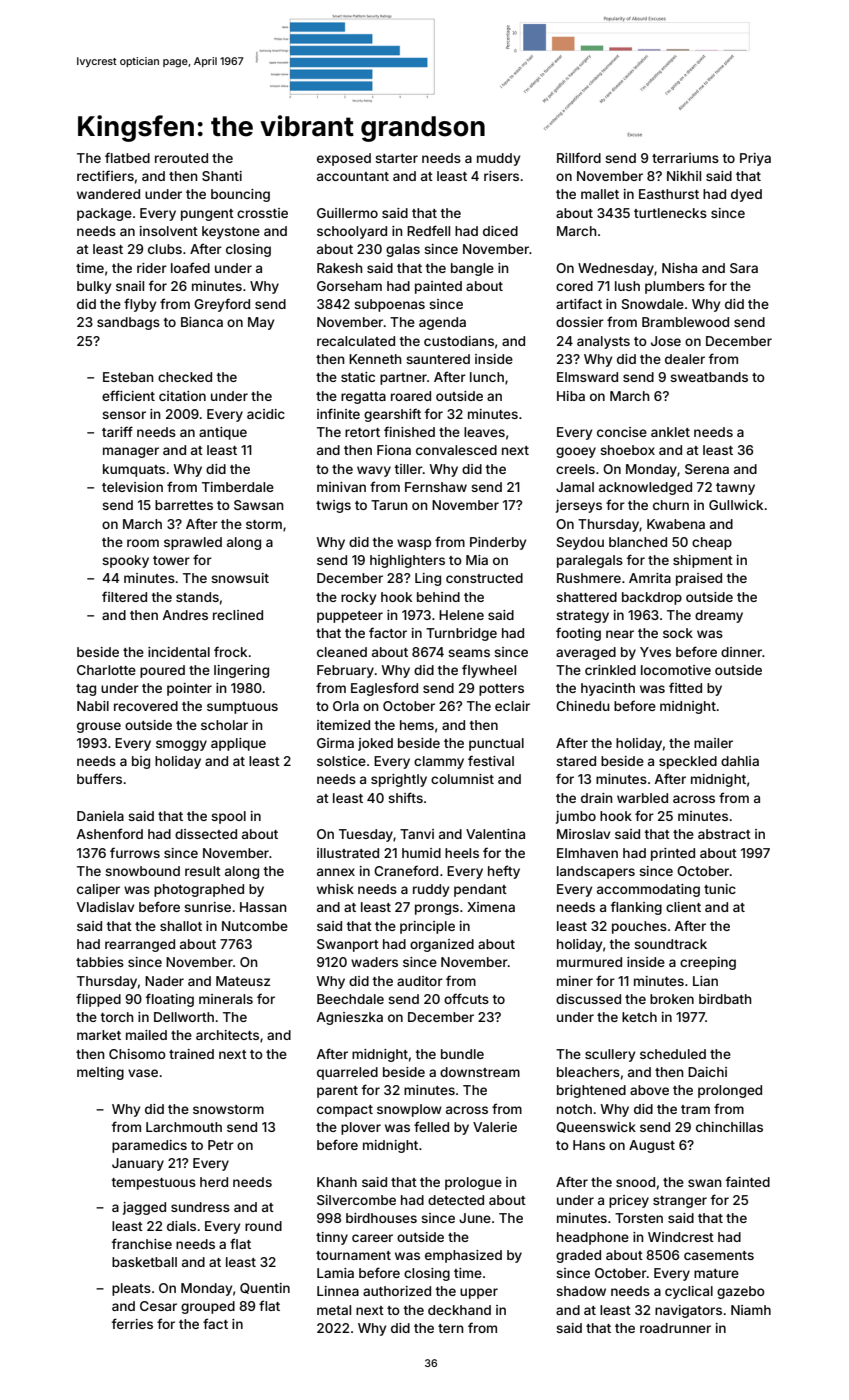  Describe the element at coordinates (451, 1328) in the image. I see `tern` at that location.
